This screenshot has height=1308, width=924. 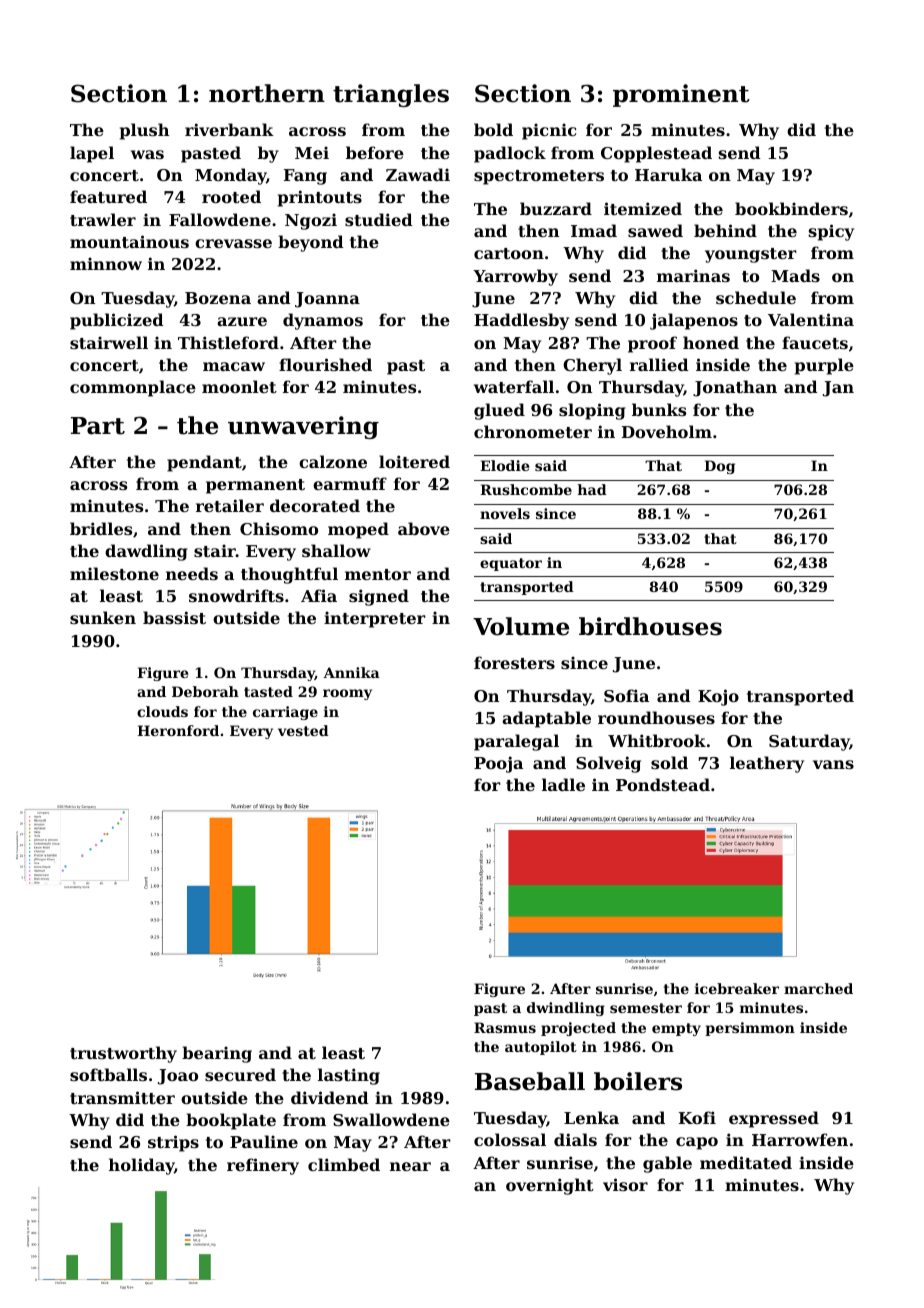 What do you see at coordinates (267, 93) in the screenshot?
I see `northern` at bounding box center [267, 93].
